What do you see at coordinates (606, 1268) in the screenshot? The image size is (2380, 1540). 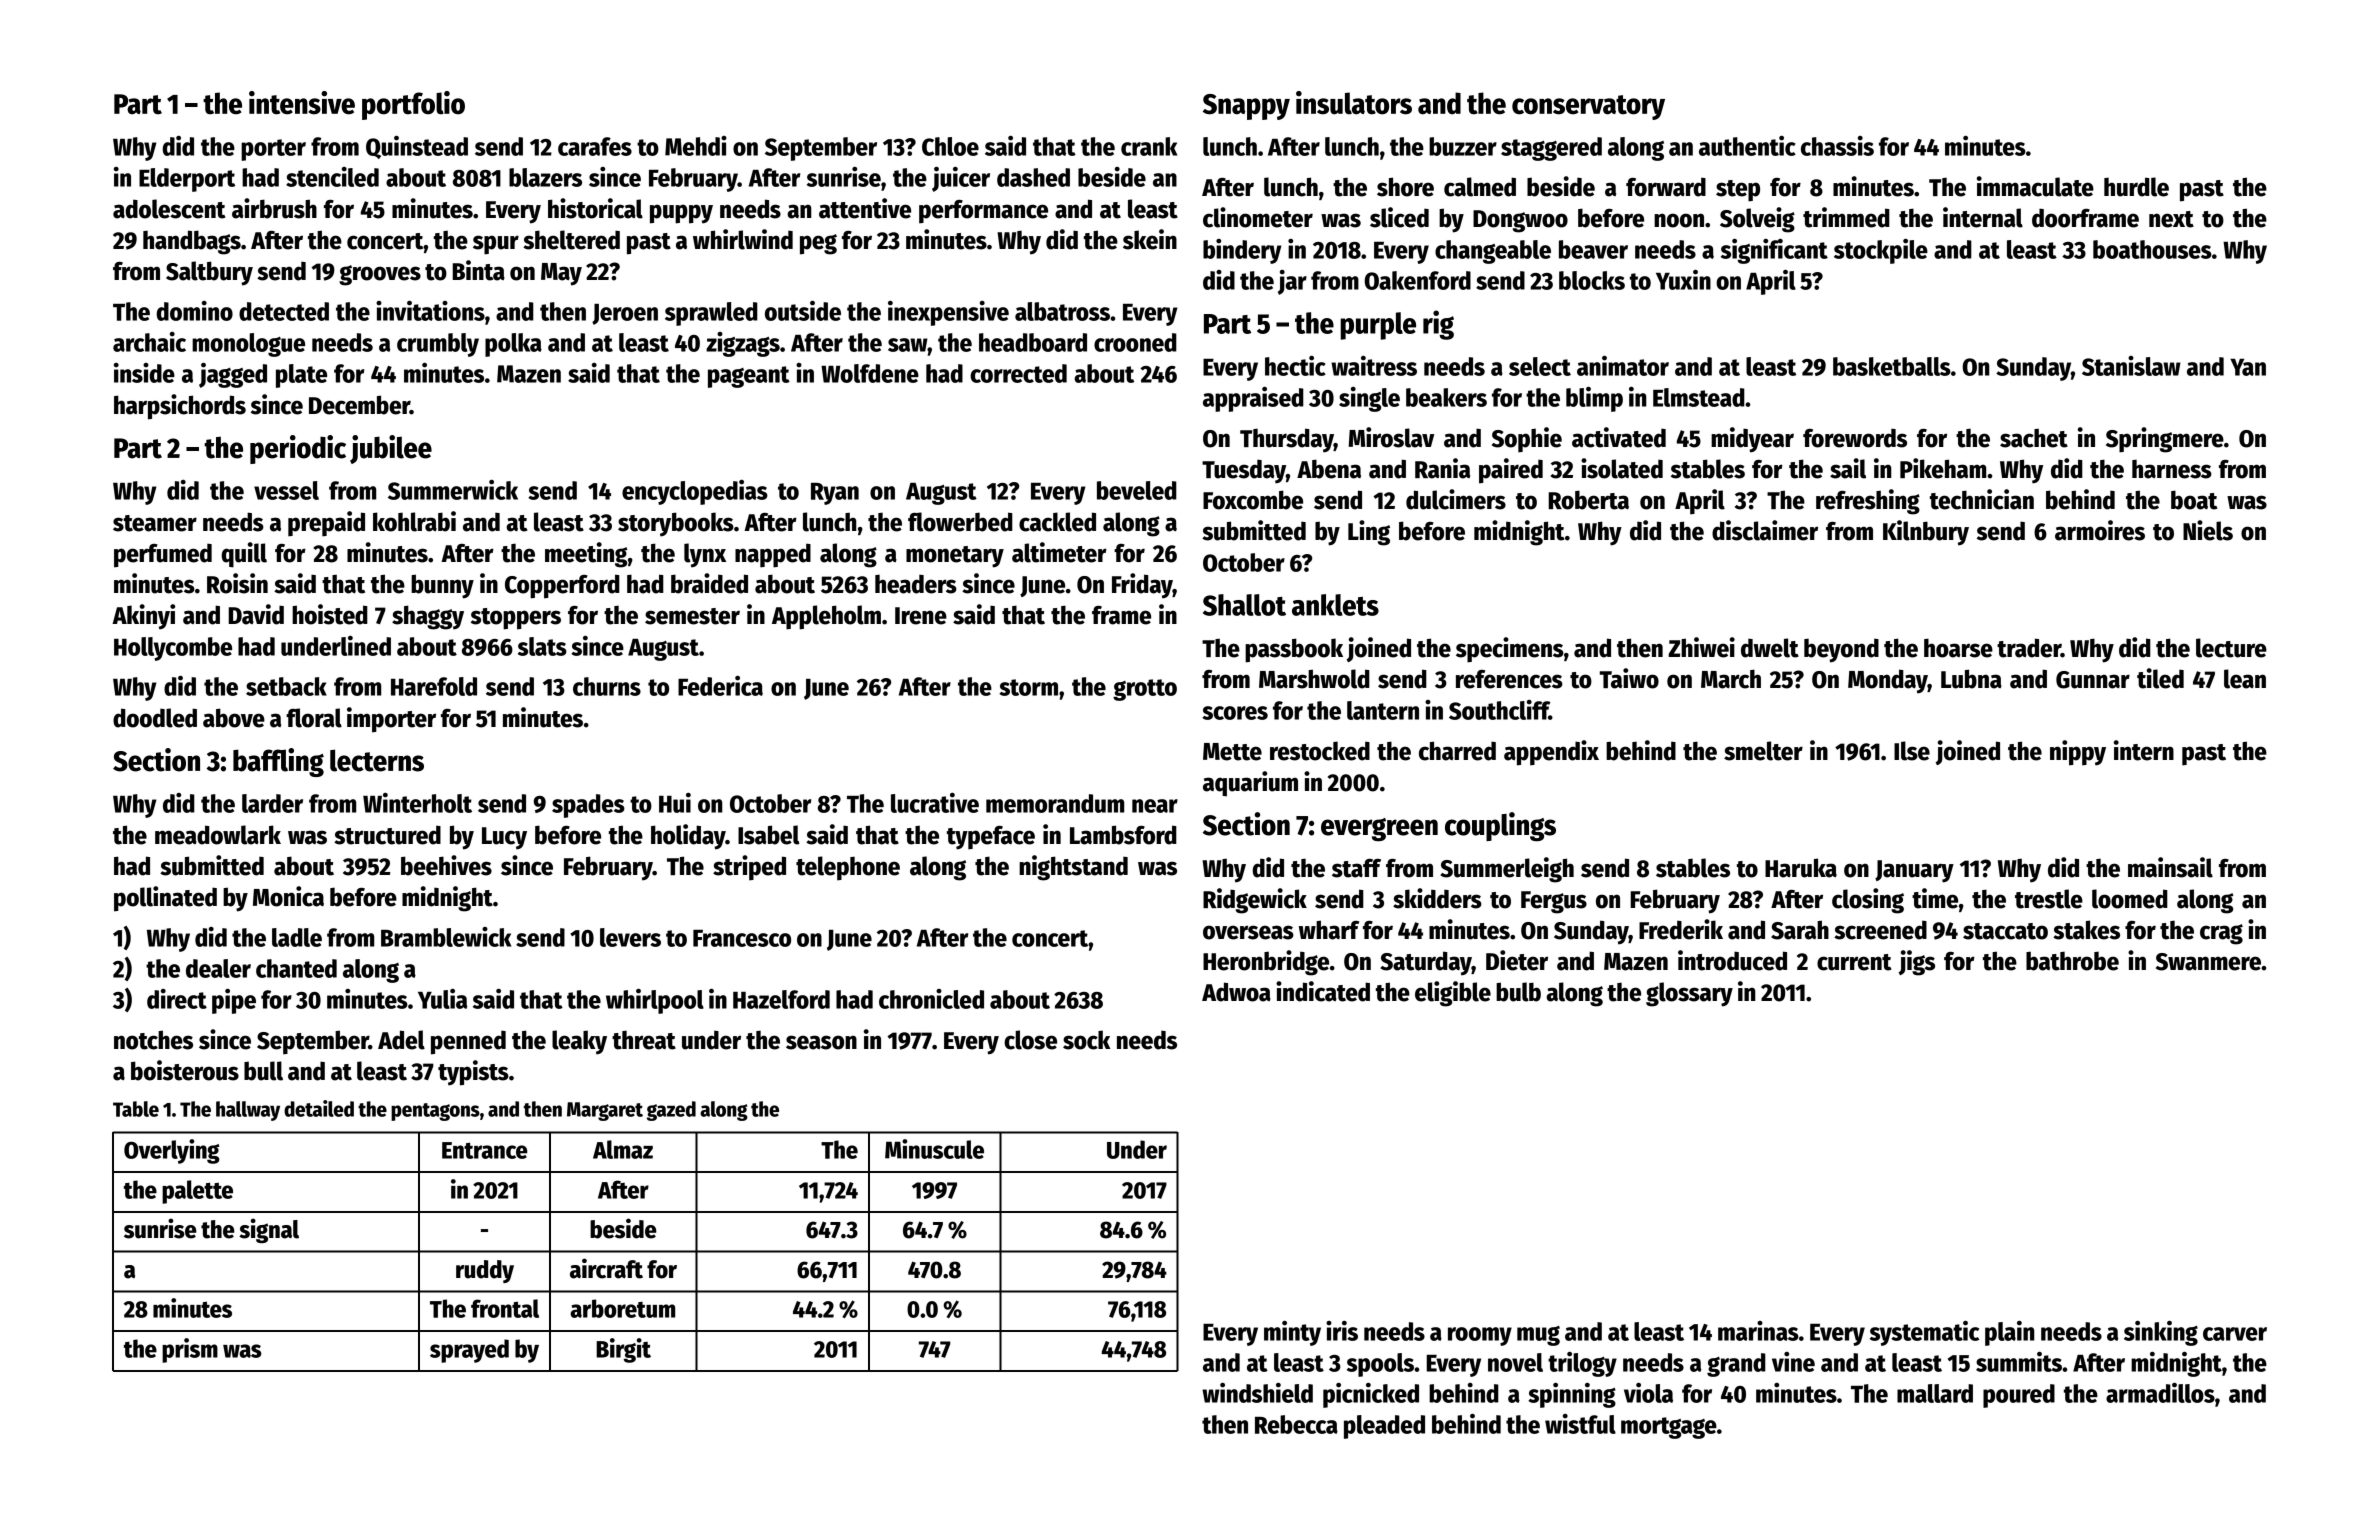 I see `aircraft` at bounding box center [606, 1268].
